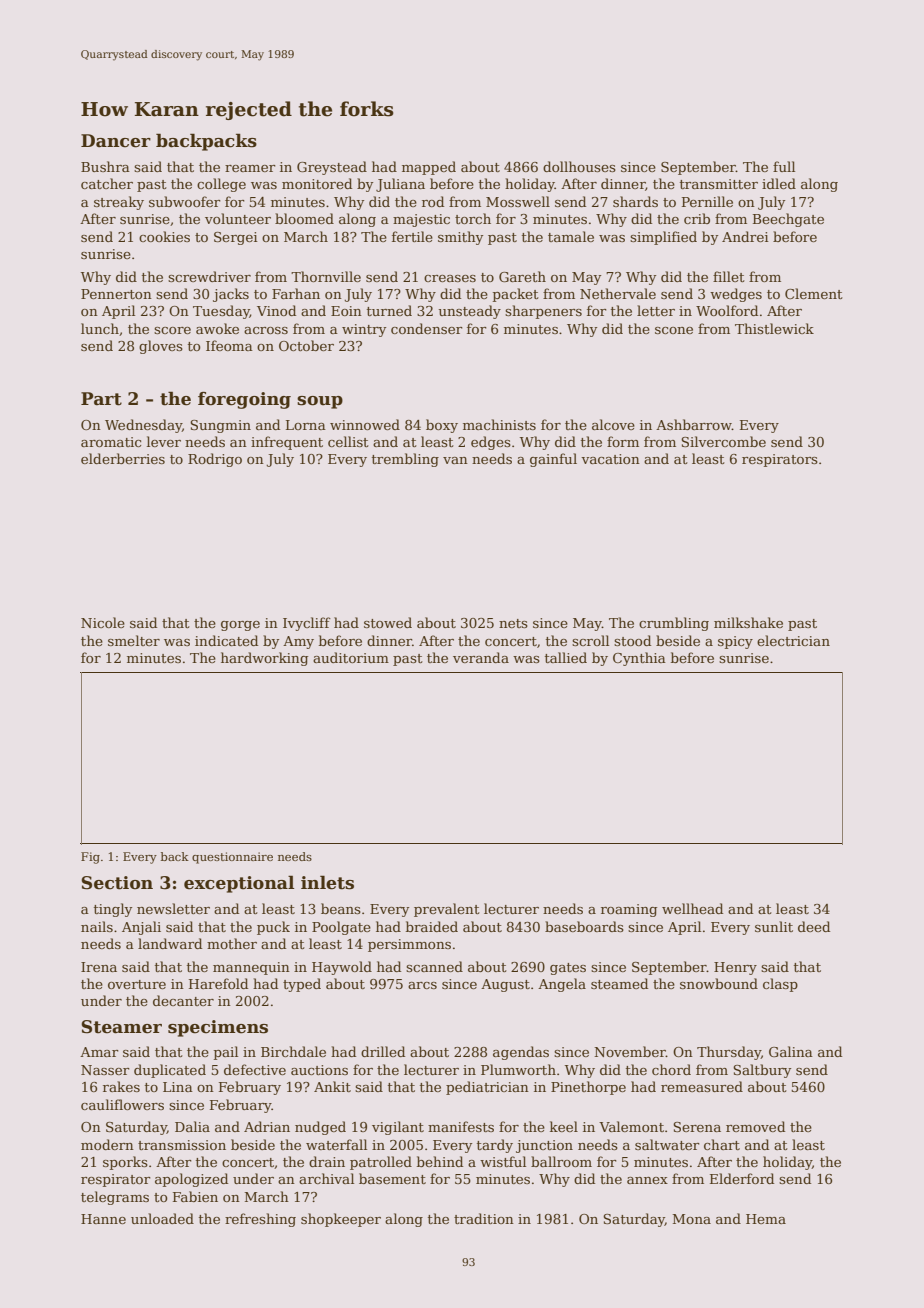 The image size is (924, 1308). I want to click on Section, so click(117, 883).
